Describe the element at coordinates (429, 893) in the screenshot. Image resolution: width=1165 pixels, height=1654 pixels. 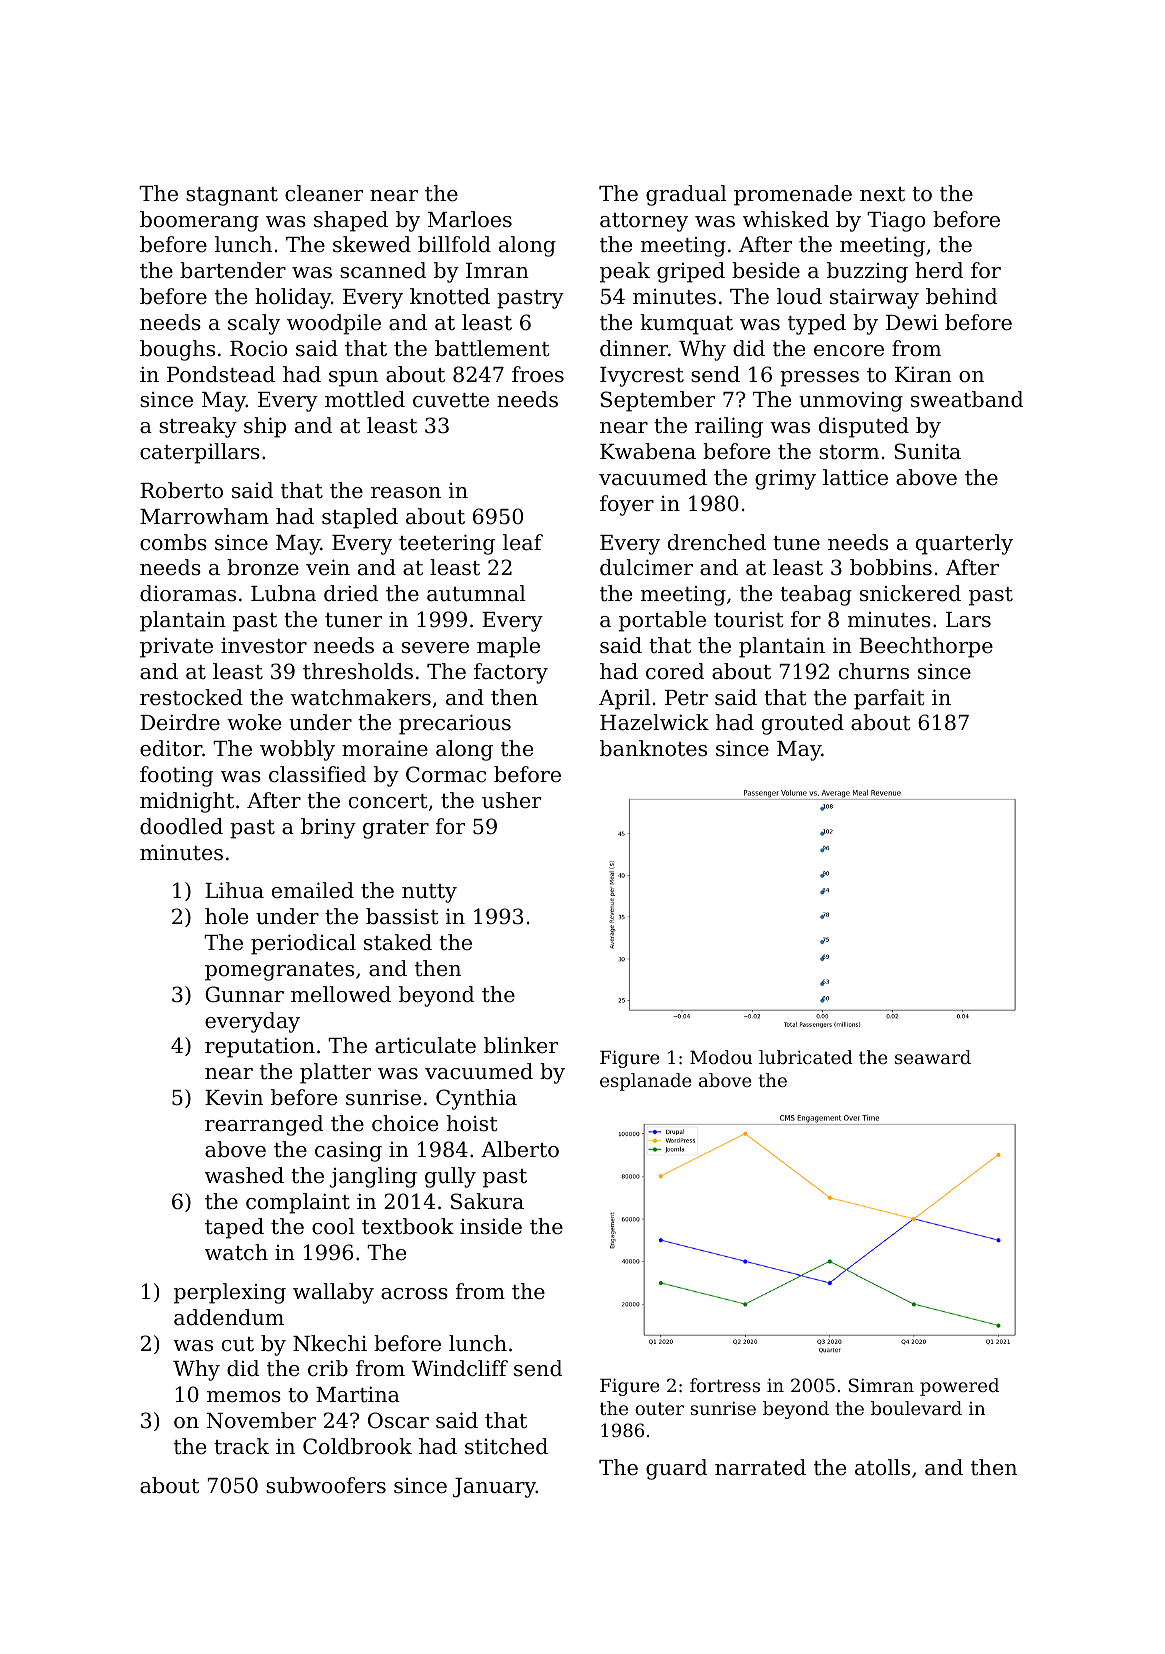
I see `nutty` at that location.
